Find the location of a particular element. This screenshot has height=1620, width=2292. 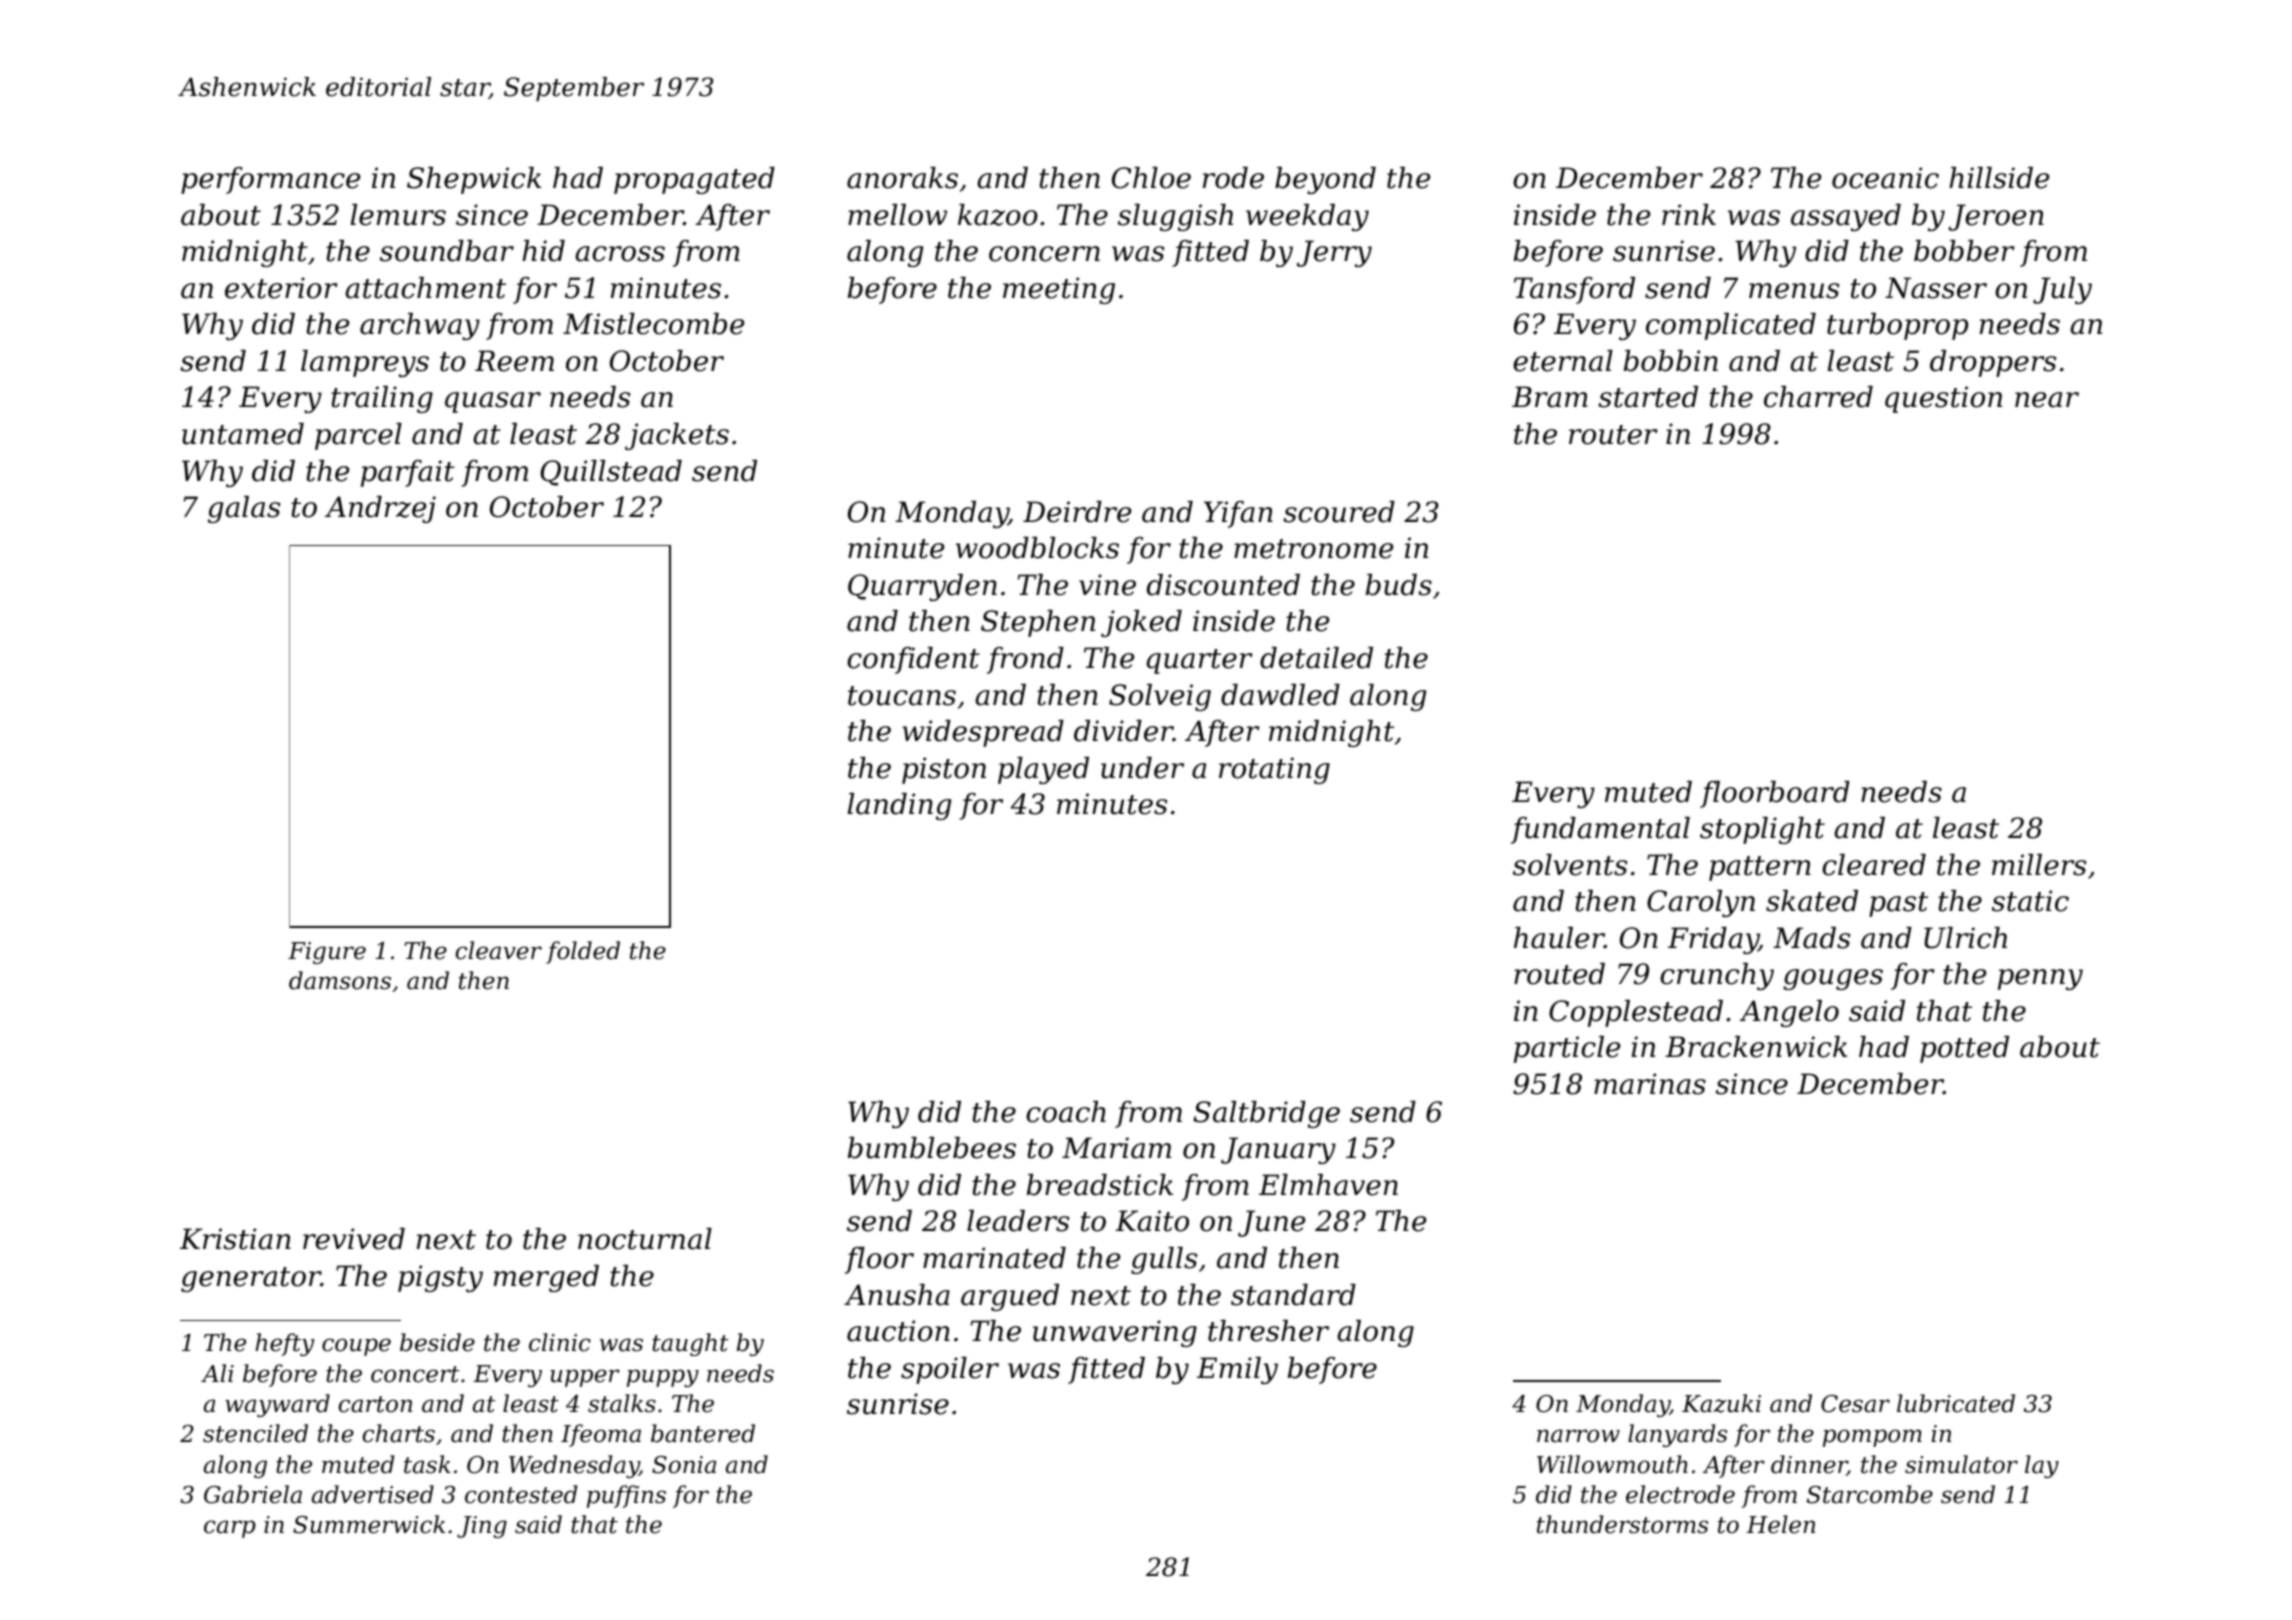

assayed is located at coordinates (1846, 217).
